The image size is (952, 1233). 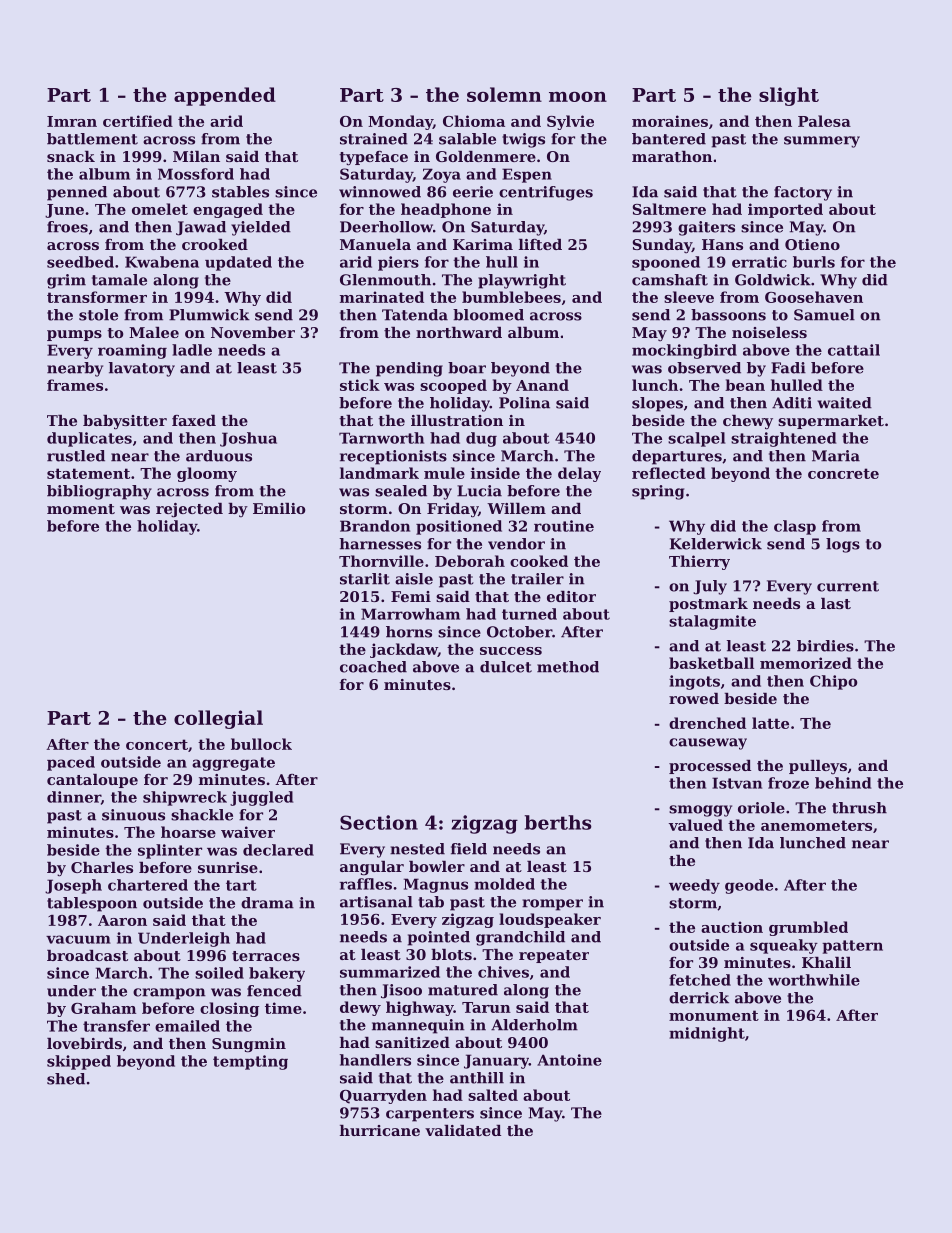 I want to click on rustled, so click(x=76, y=456).
